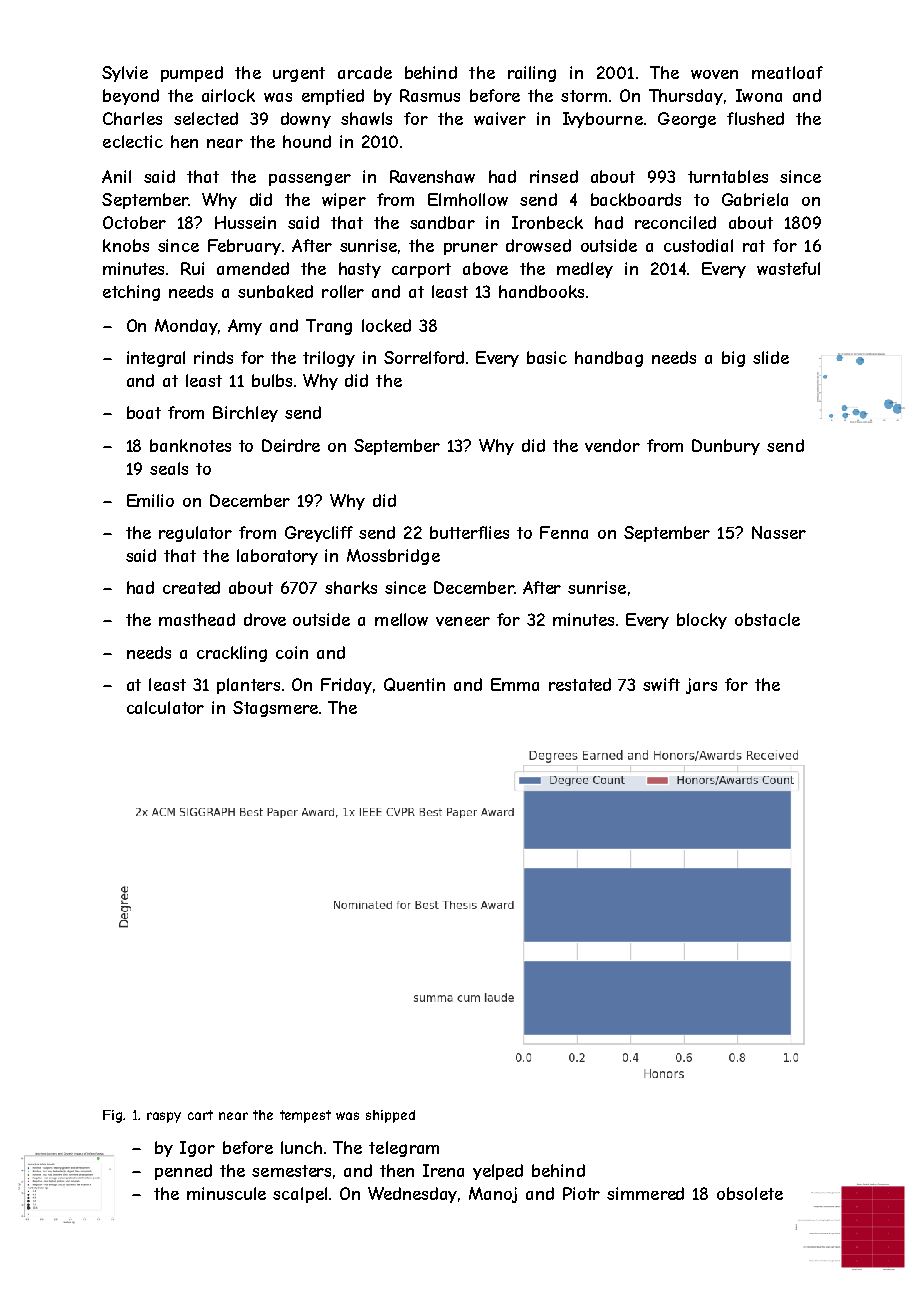 Image resolution: width=924 pixels, height=1314 pixels. Describe the element at coordinates (307, 141) in the image. I see `hound` at that location.
